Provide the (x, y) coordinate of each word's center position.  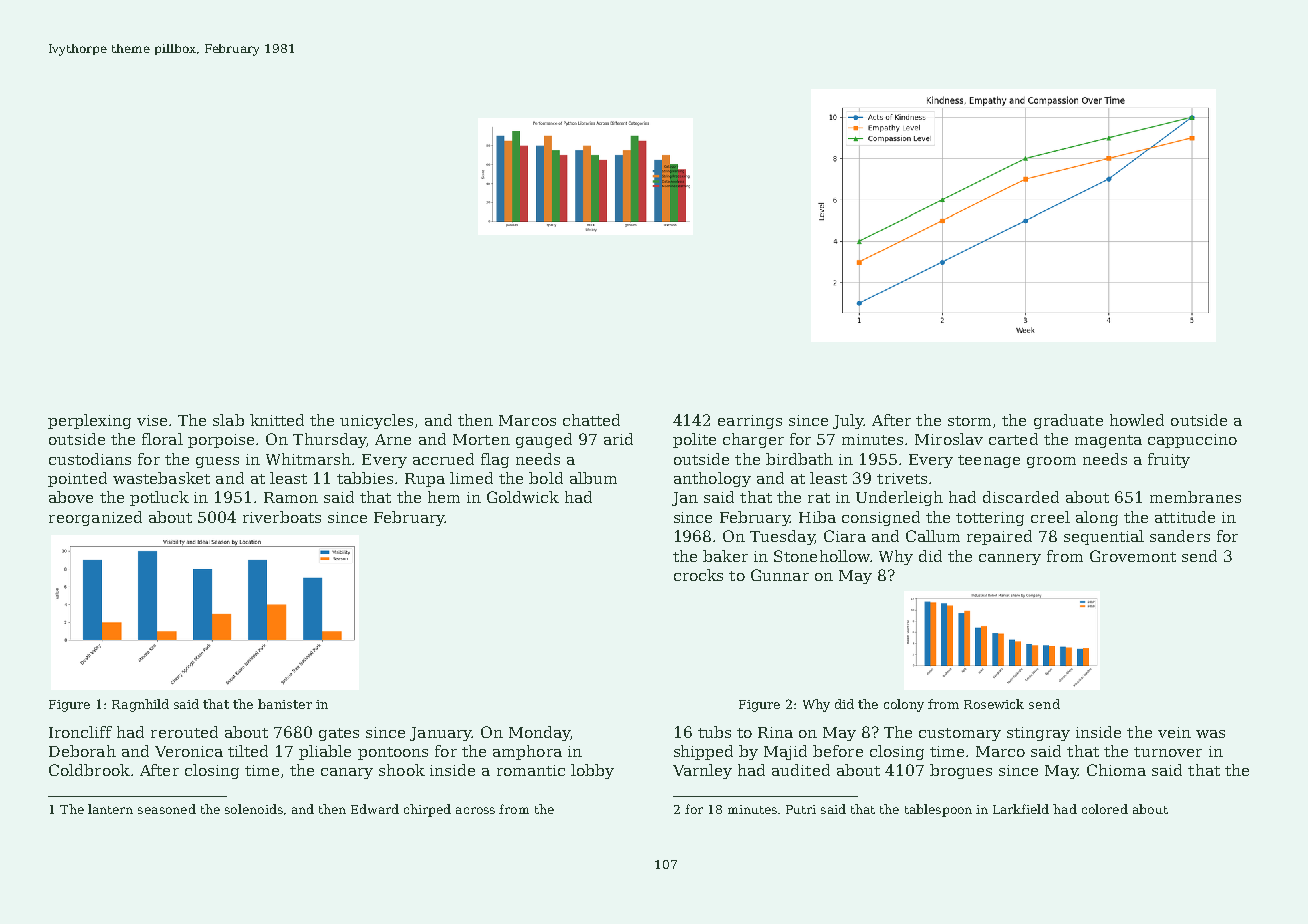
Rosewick (994, 704)
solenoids (254, 809)
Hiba (817, 517)
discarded (1021, 497)
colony (904, 705)
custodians (90, 459)
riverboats (282, 517)
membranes (1195, 497)
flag (495, 460)
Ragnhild (140, 705)
